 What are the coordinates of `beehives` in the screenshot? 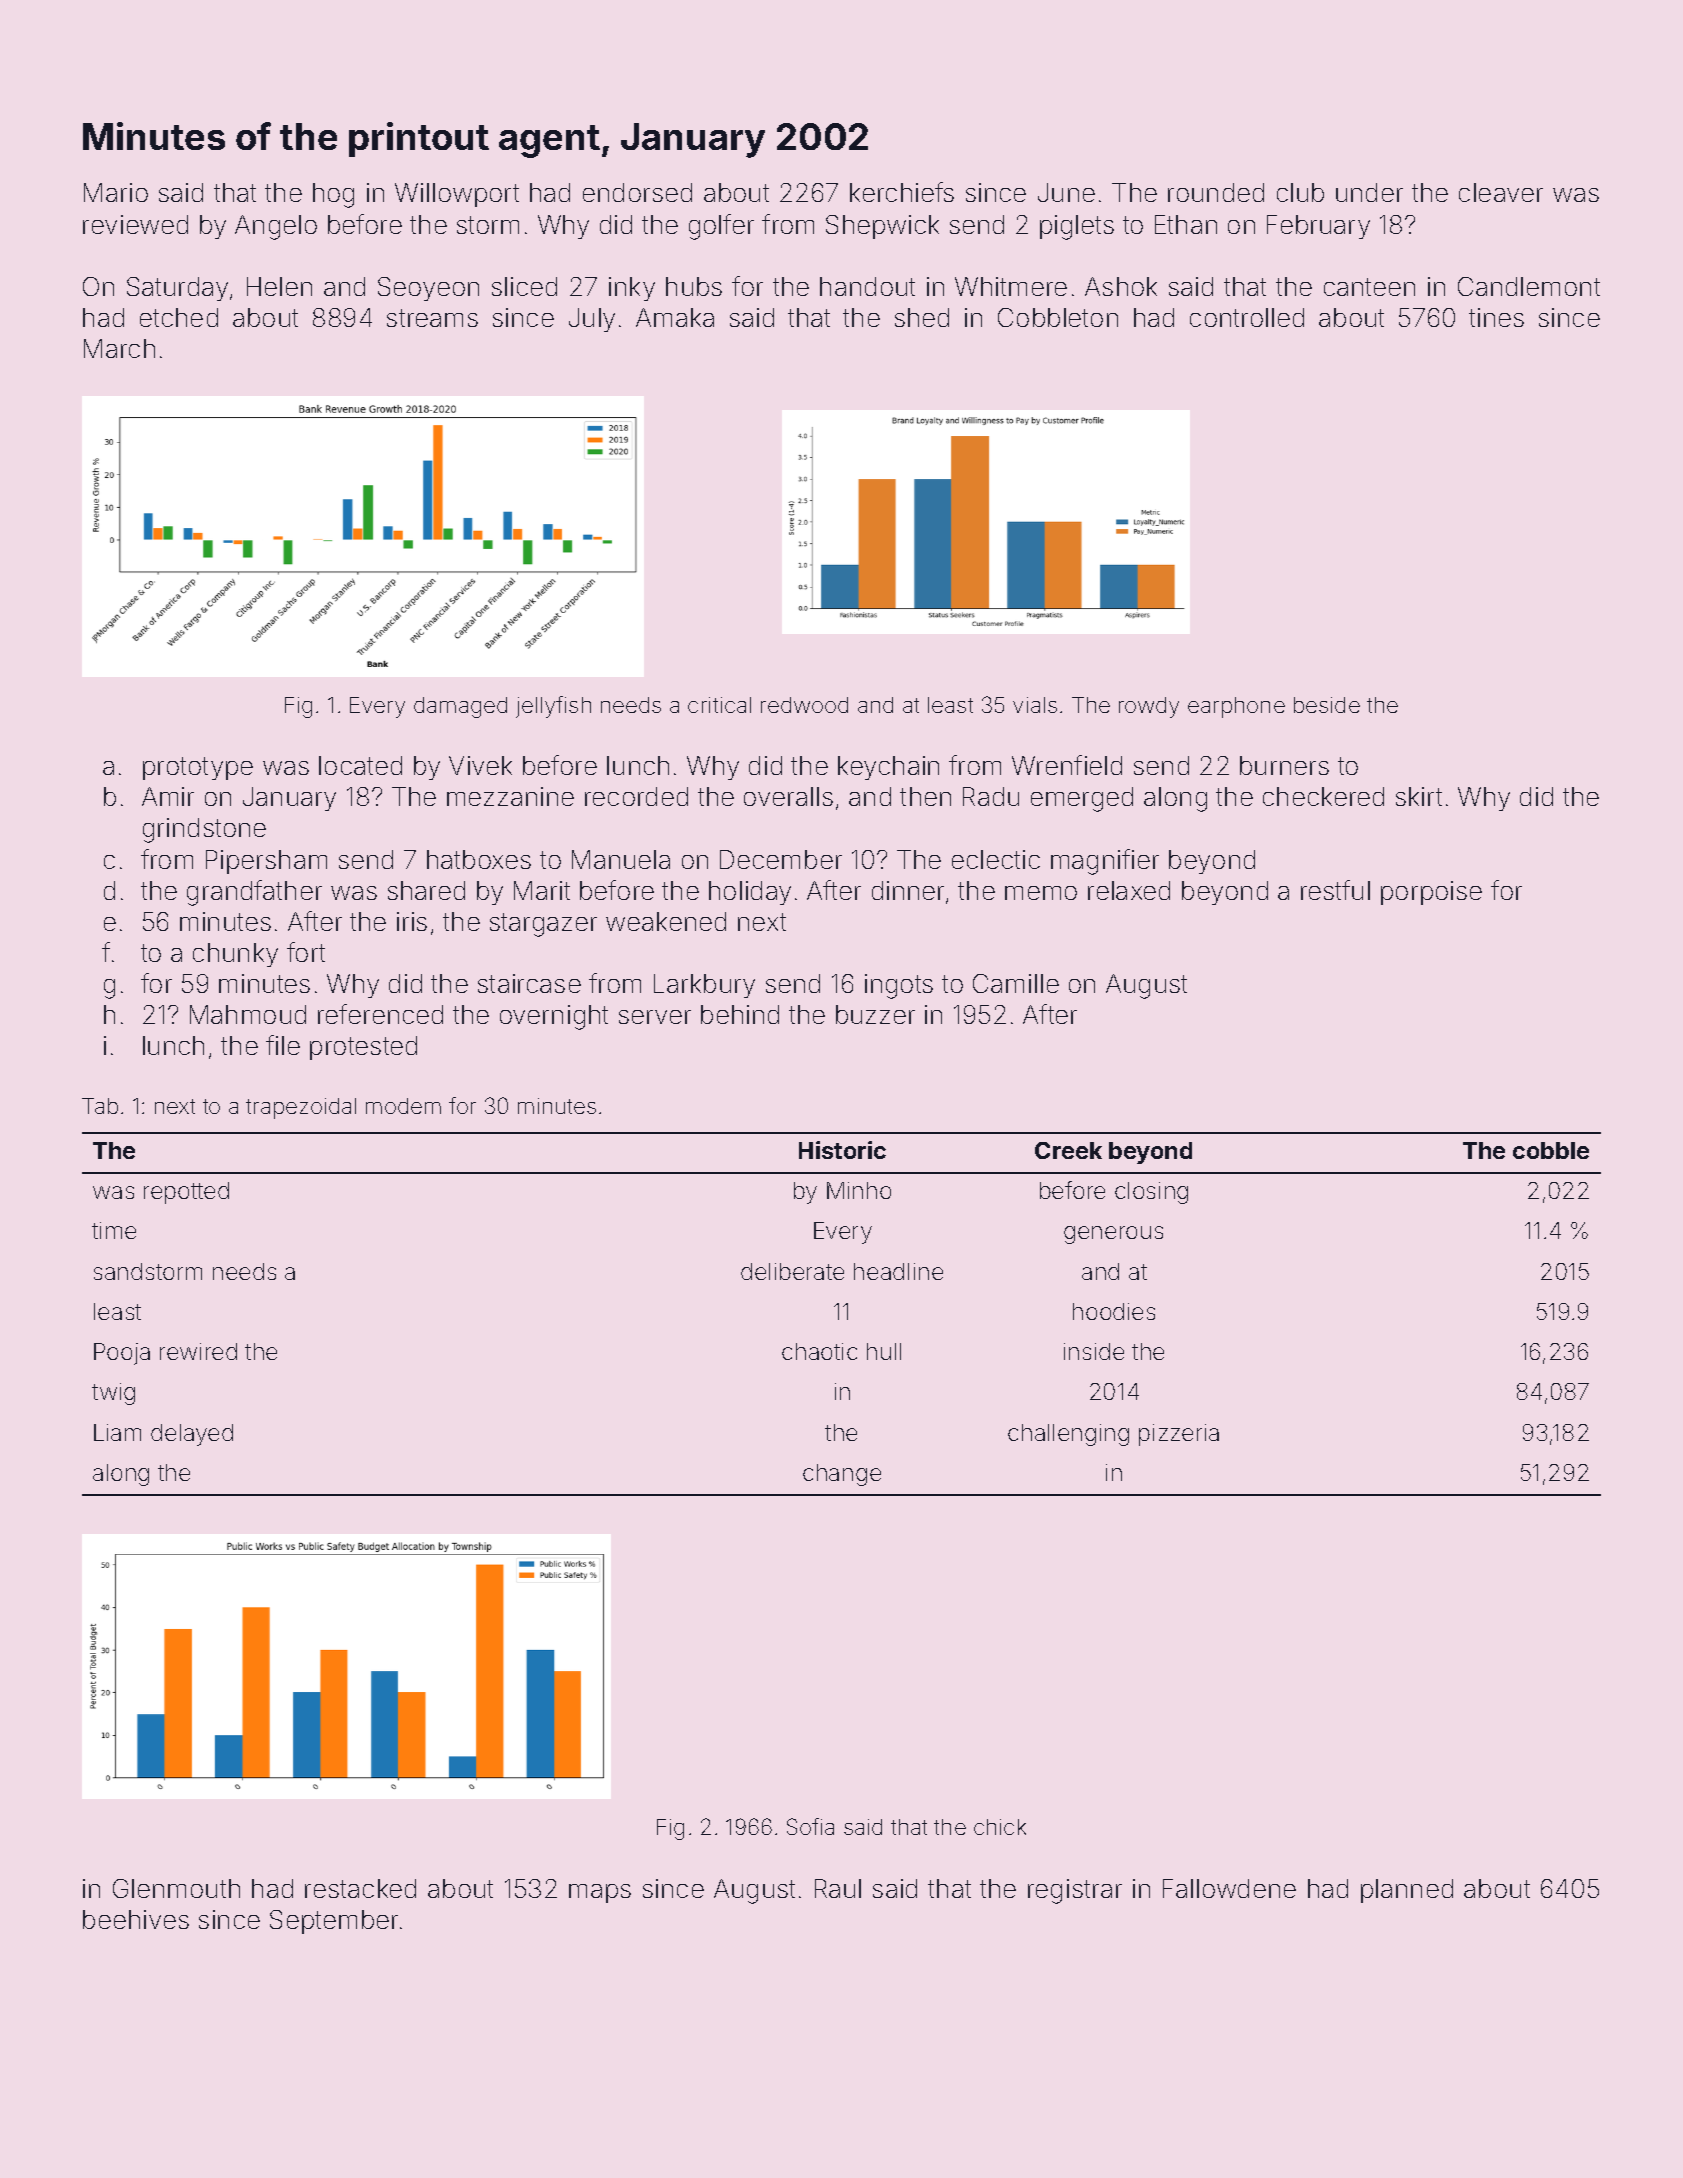 It's located at (136, 1919).
